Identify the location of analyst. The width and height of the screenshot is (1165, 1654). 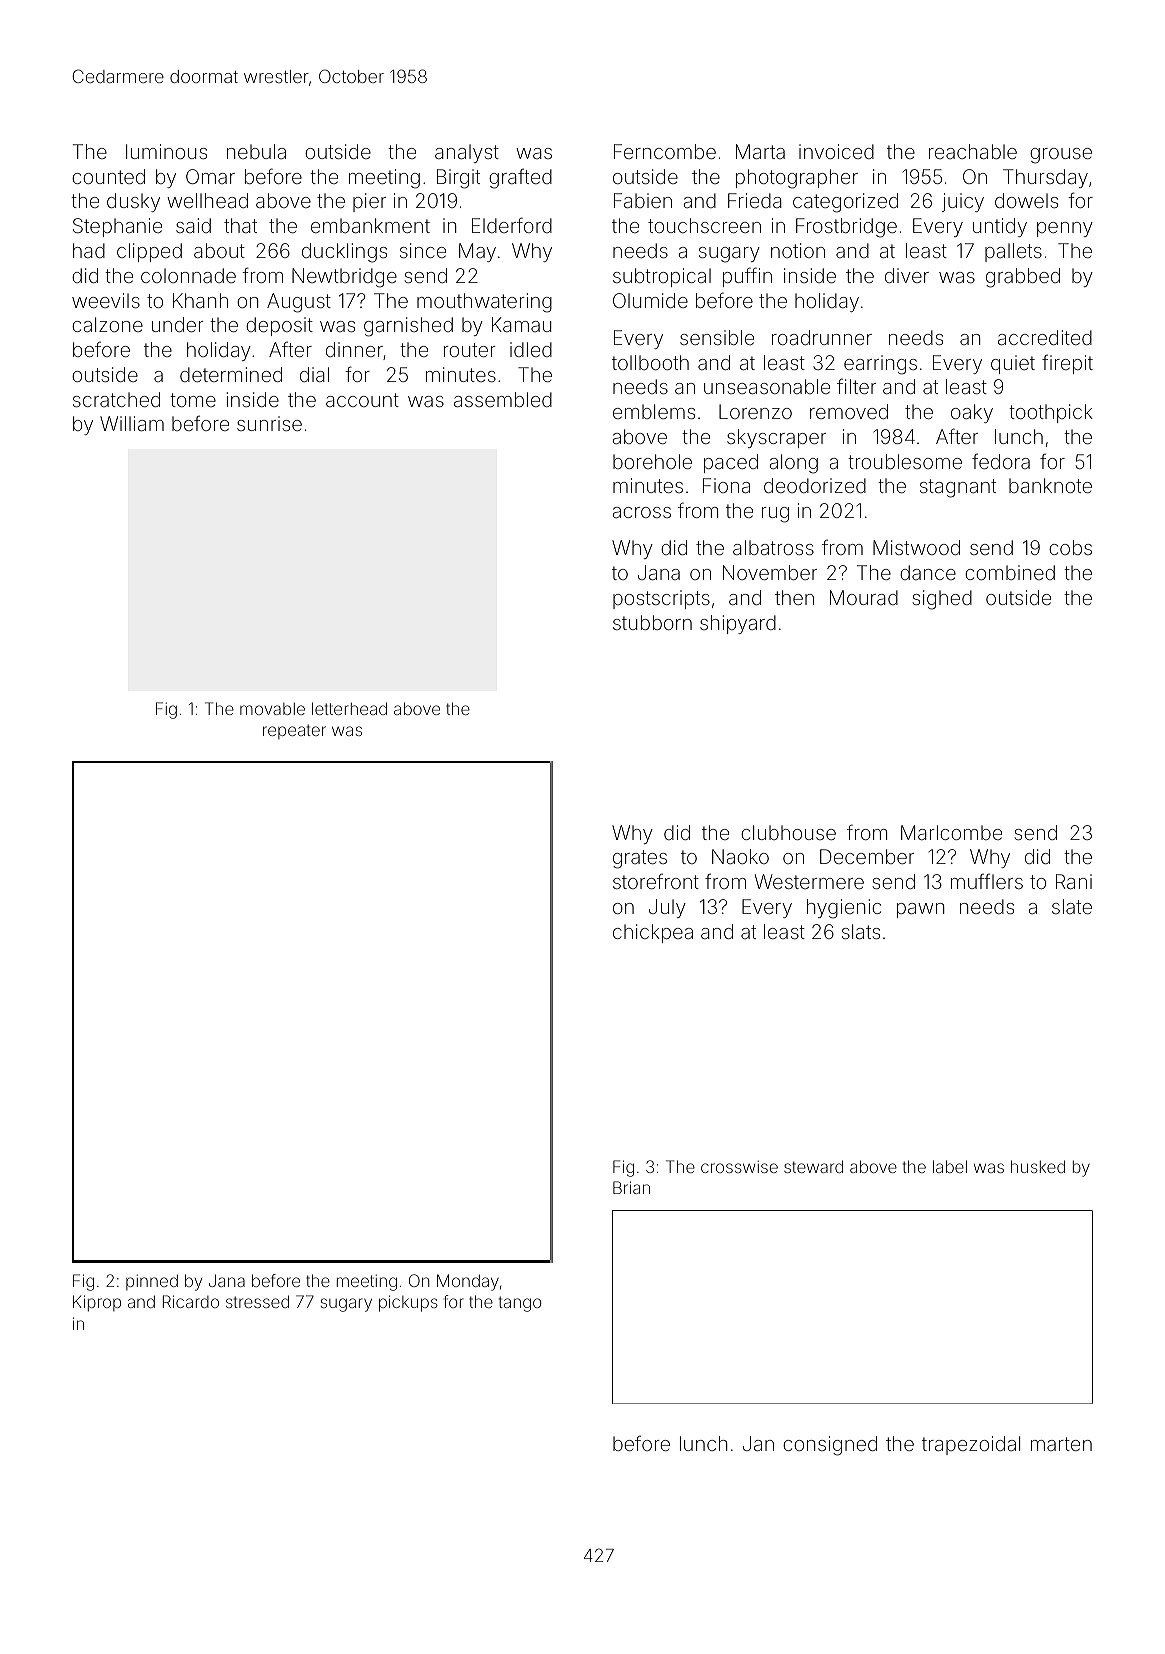
(467, 153).
